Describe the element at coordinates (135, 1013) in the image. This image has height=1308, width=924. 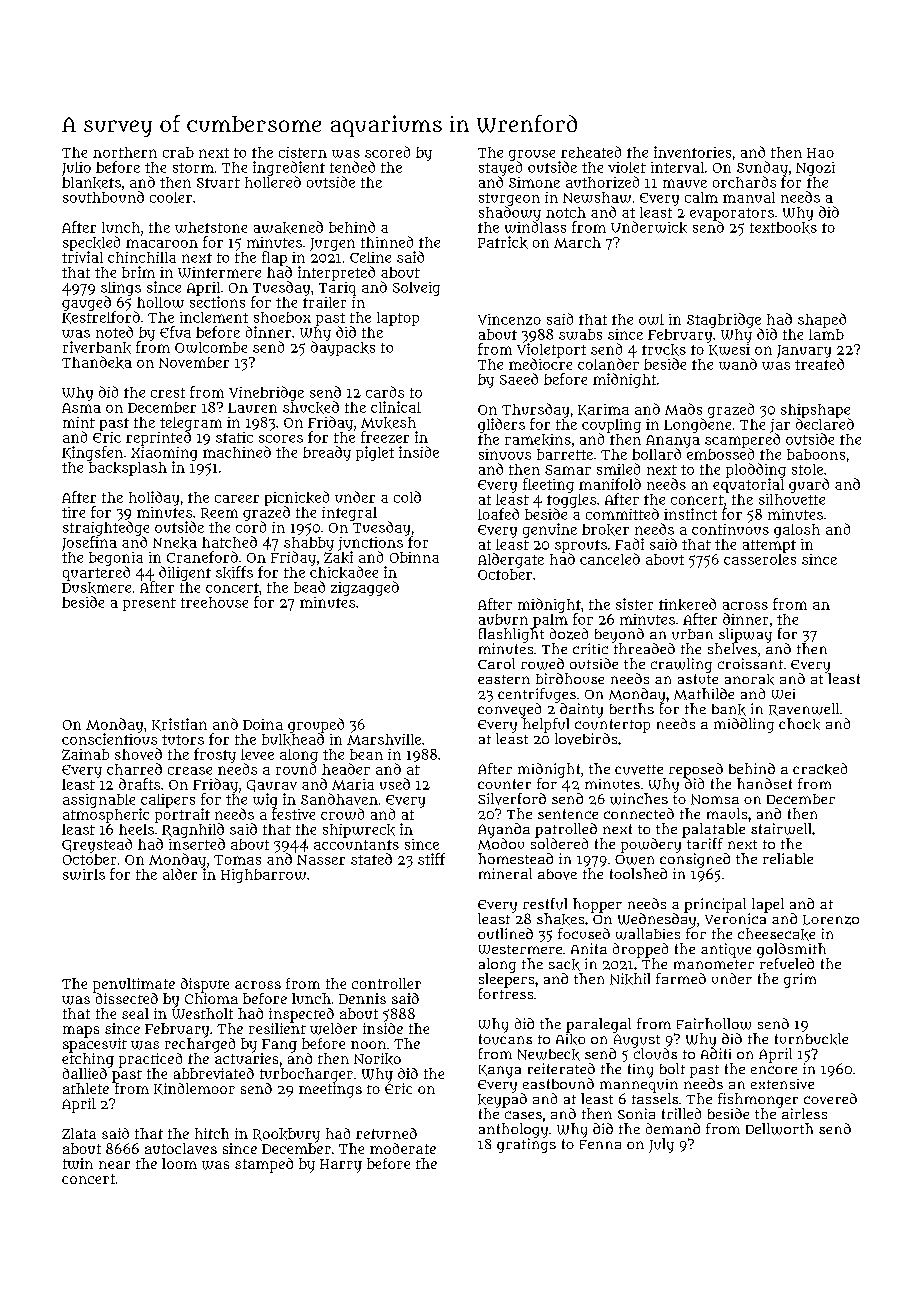
I see `seal` at that location.
